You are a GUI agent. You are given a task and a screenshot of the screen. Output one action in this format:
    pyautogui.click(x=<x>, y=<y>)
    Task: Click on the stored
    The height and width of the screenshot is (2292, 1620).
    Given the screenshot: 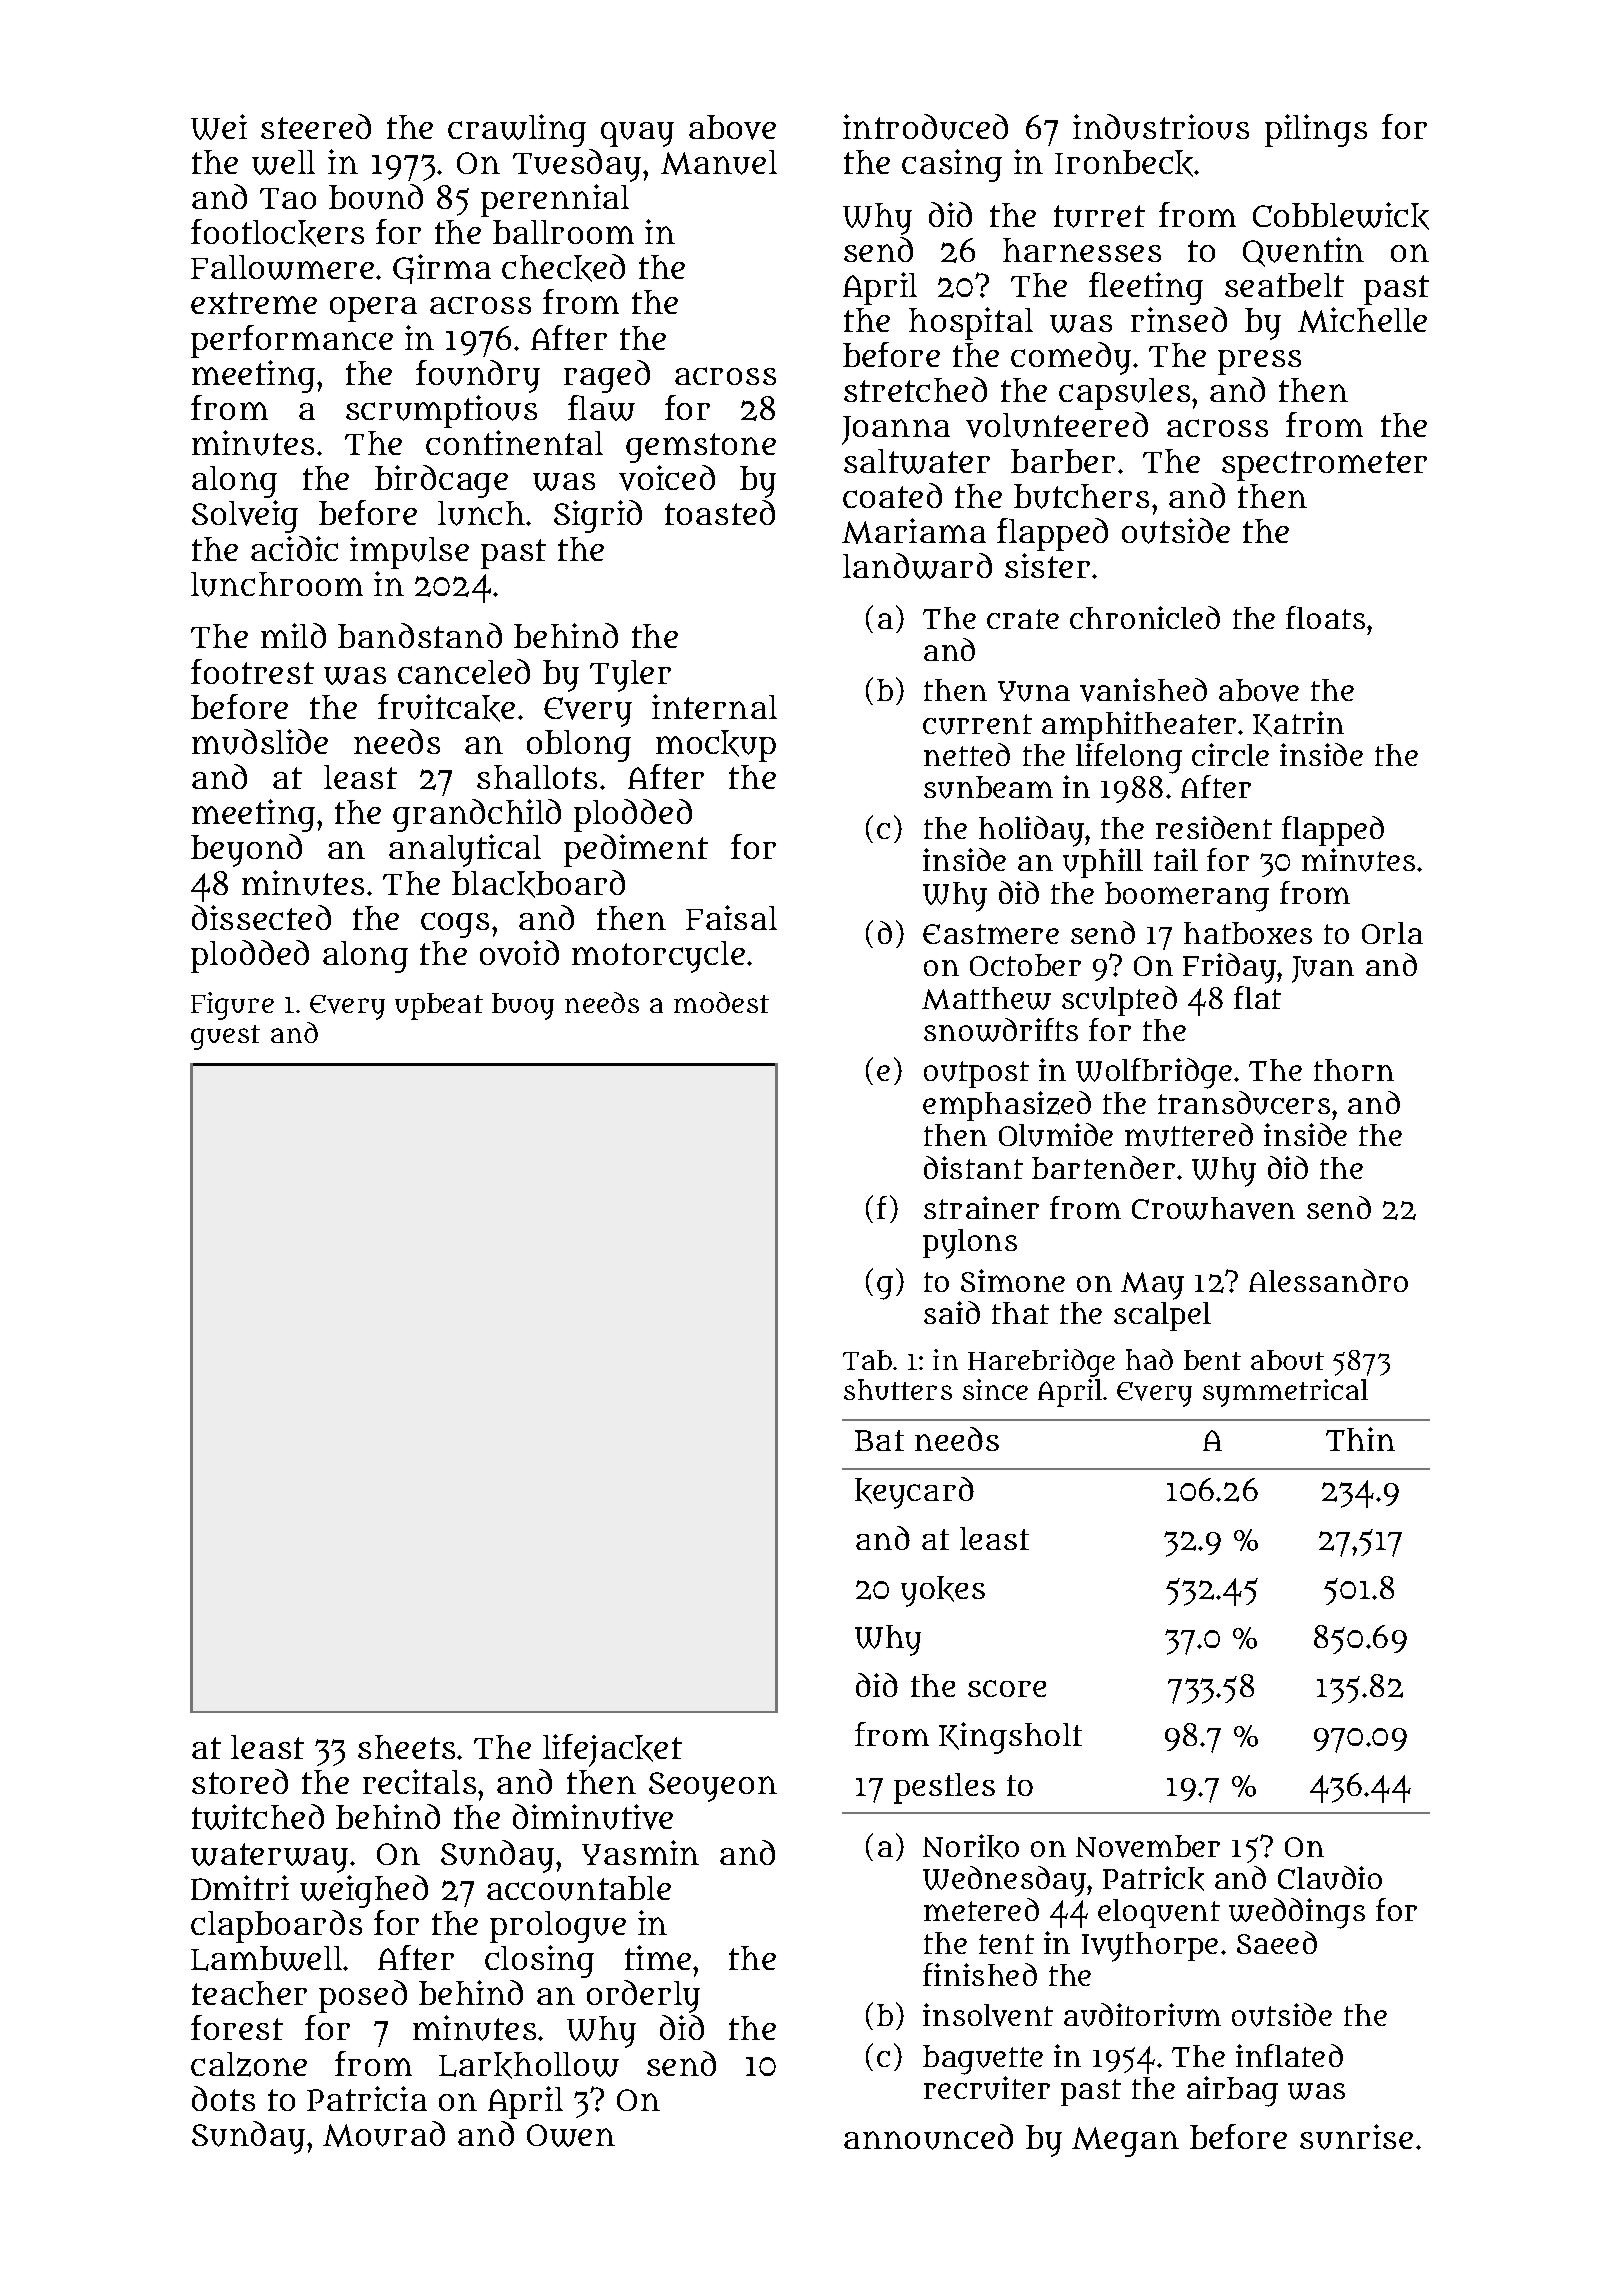 What is the action you would take?
    pyautogui.click(x=240, y=1781)
